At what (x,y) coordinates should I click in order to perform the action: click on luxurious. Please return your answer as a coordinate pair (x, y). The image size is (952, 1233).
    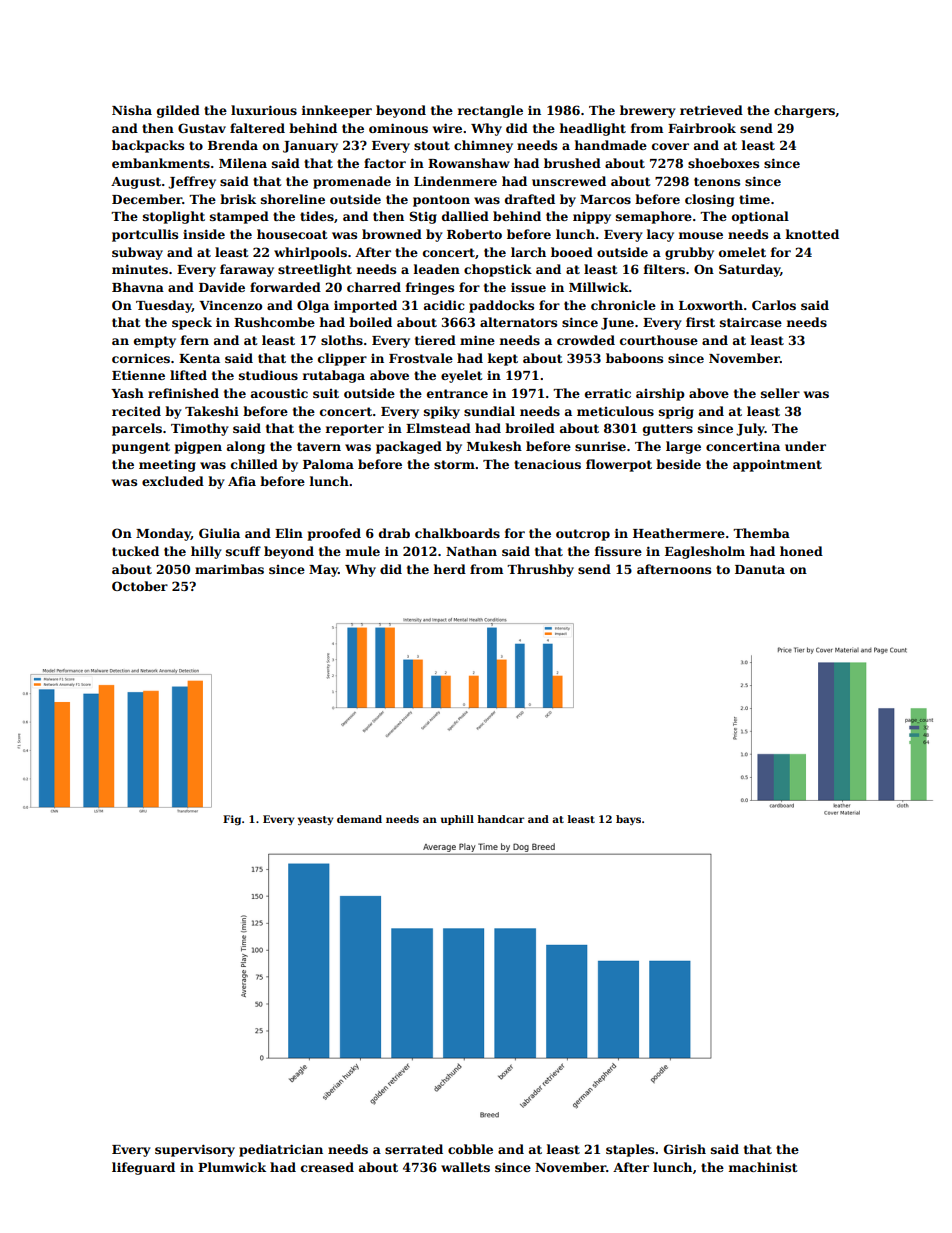
    Looking at the image, I should click on (264, 110).
